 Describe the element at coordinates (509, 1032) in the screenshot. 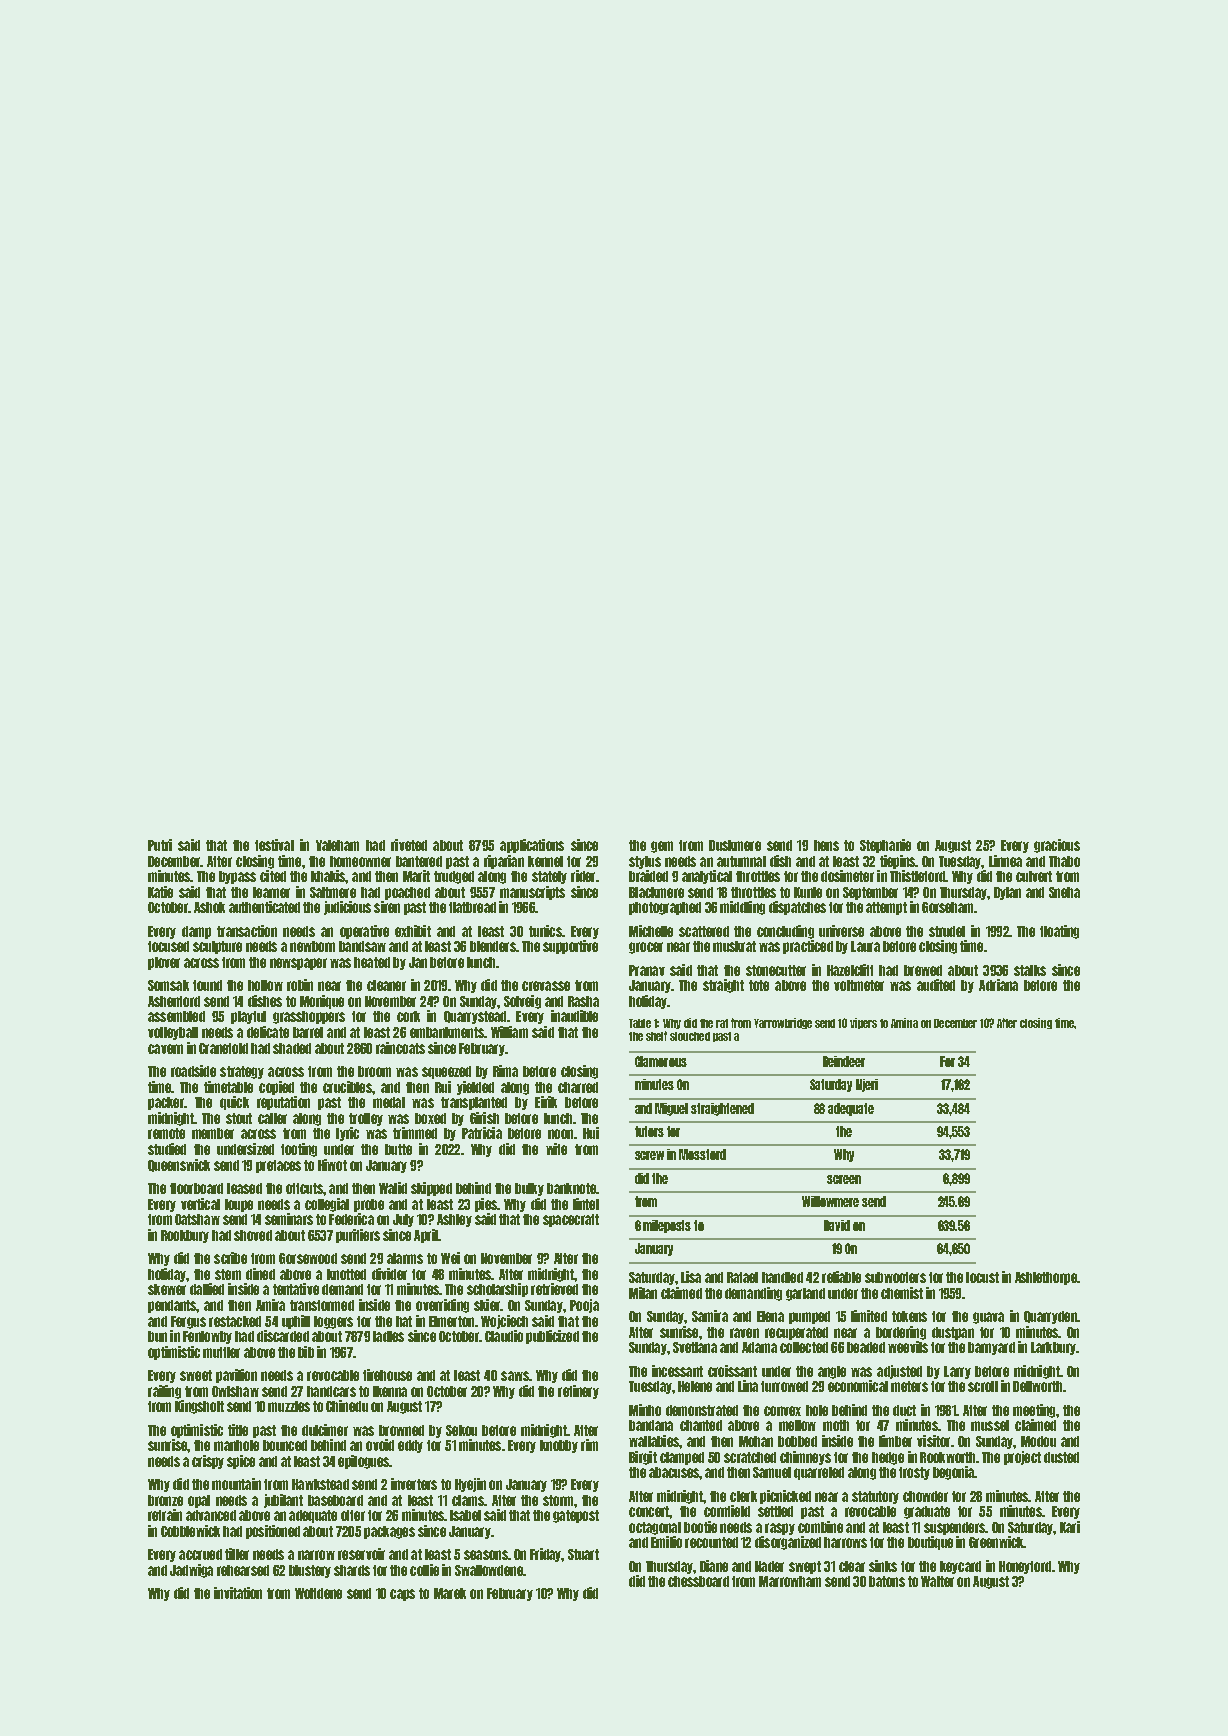

I see `William` at that location.
